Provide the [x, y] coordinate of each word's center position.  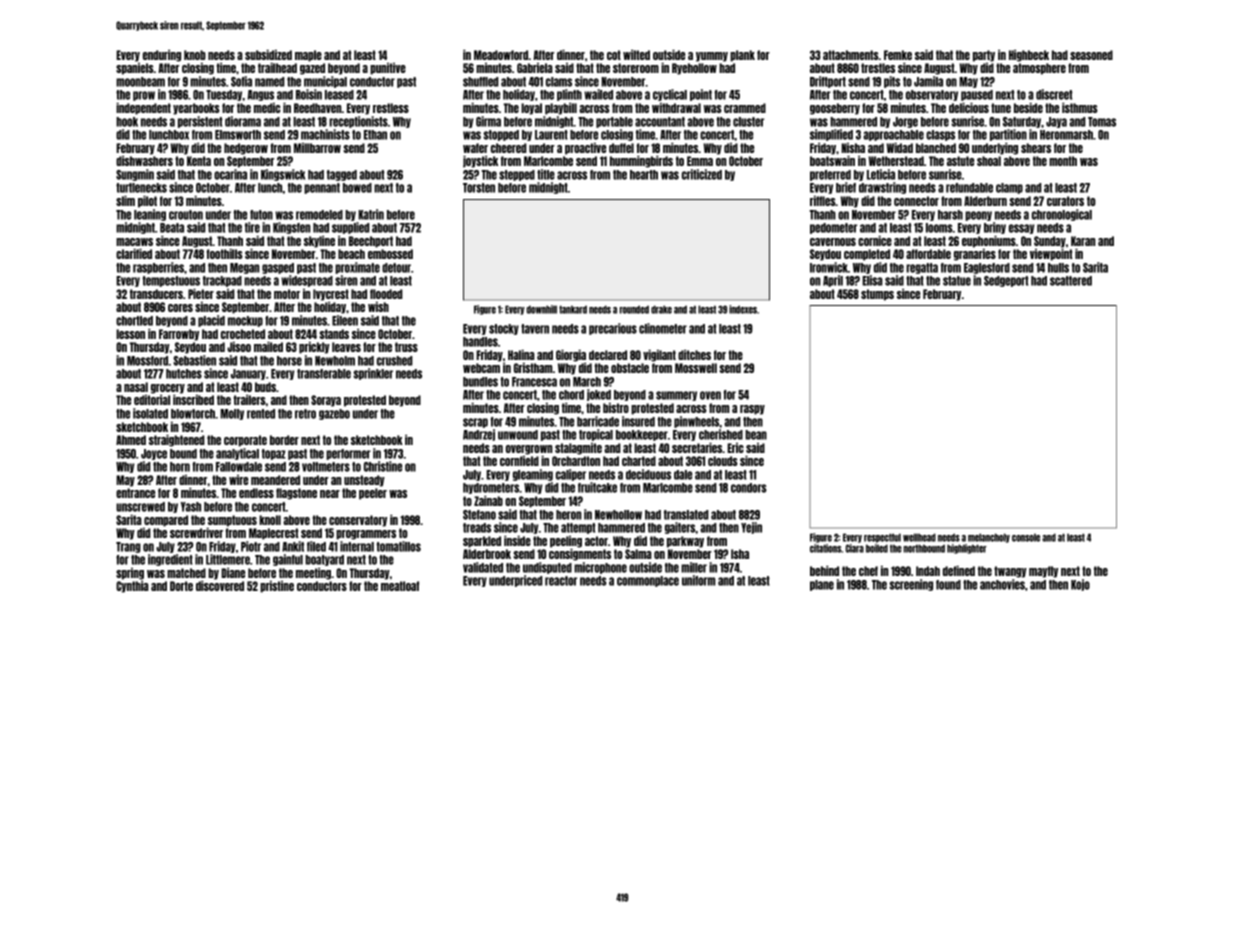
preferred [830, 175]
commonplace [648, 581]
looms [939, 228]
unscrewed [140, 507]
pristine [277, 587]
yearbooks [196, 109]
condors [749, 488]
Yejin [751, 528]
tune [1001, 108]
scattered [1071, 281]
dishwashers [144, 161]
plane [822, 585]
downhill [542, 309]
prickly [314, 348]
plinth [569, 95]
